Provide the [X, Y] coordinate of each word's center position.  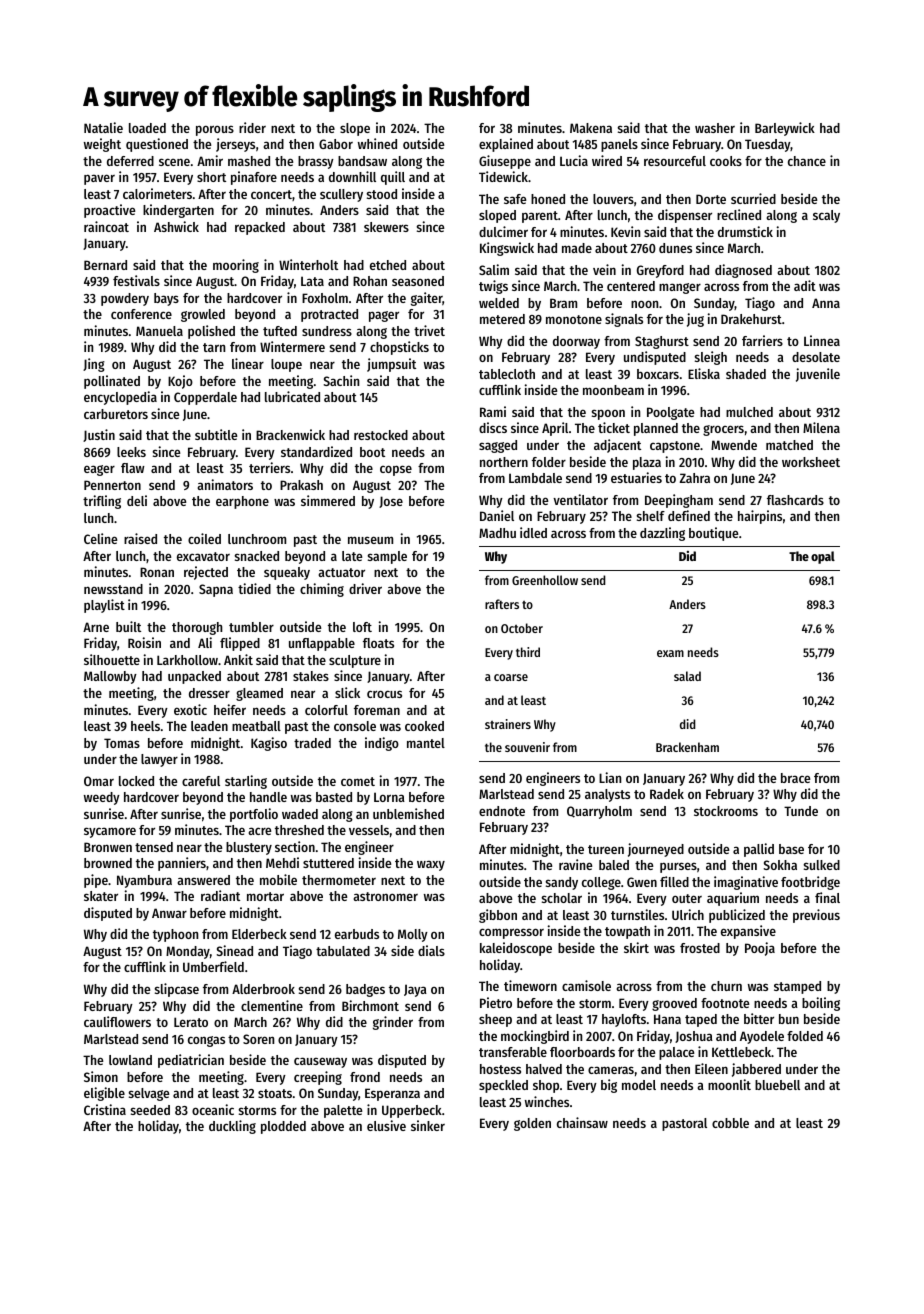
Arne [96, 627]
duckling [232, 1127]
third [528, 652]
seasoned [418, 281]
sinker [428, 1125]
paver [99, 179]
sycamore [110, 832]
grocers [723, 430]
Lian [610, 777]
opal [823, 557]
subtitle [216, 434]
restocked [381, 435]
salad [687, 676]
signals [624, 320]
